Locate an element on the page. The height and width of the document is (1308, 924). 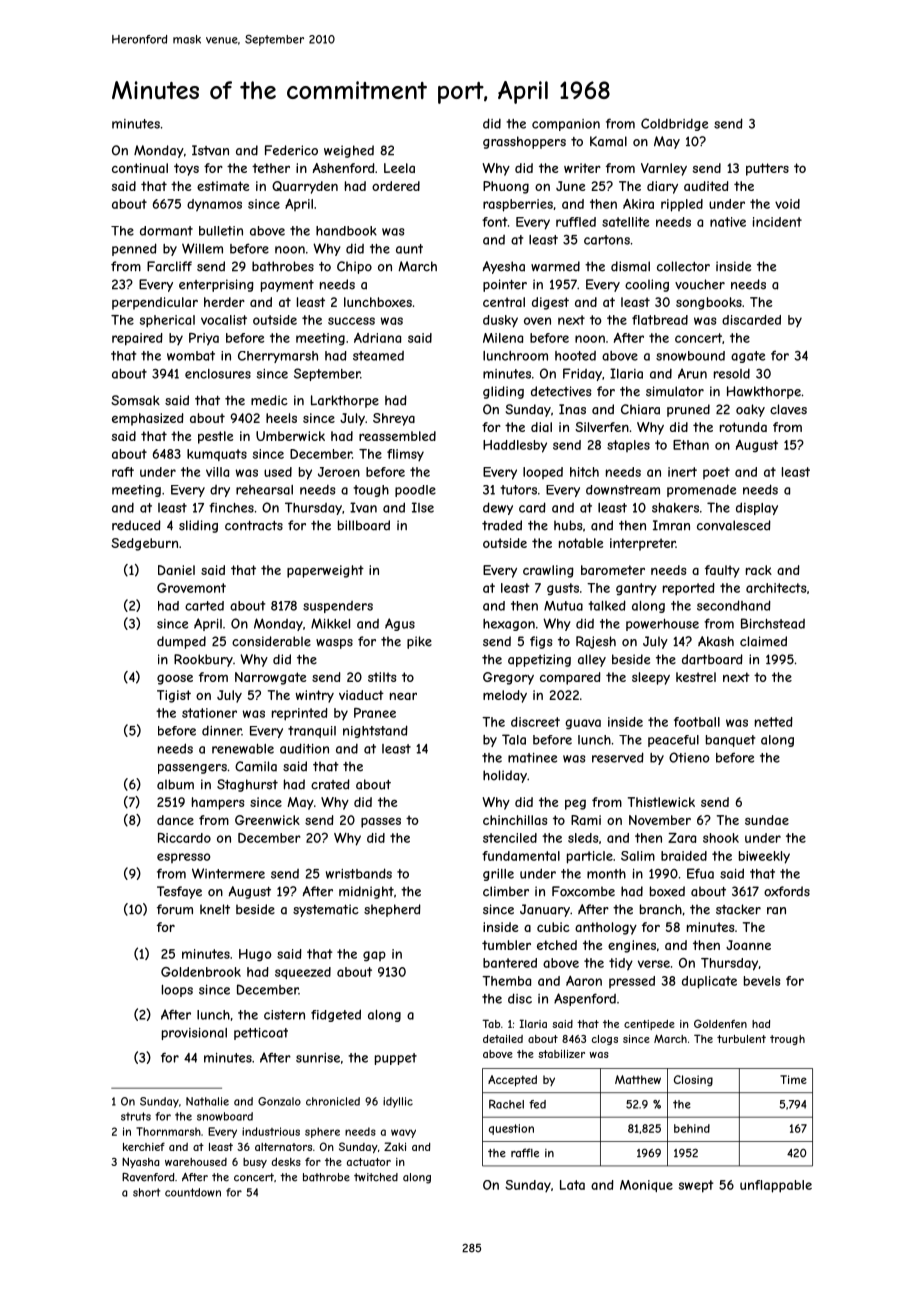
desks is located at coordinates (286, 1161).
